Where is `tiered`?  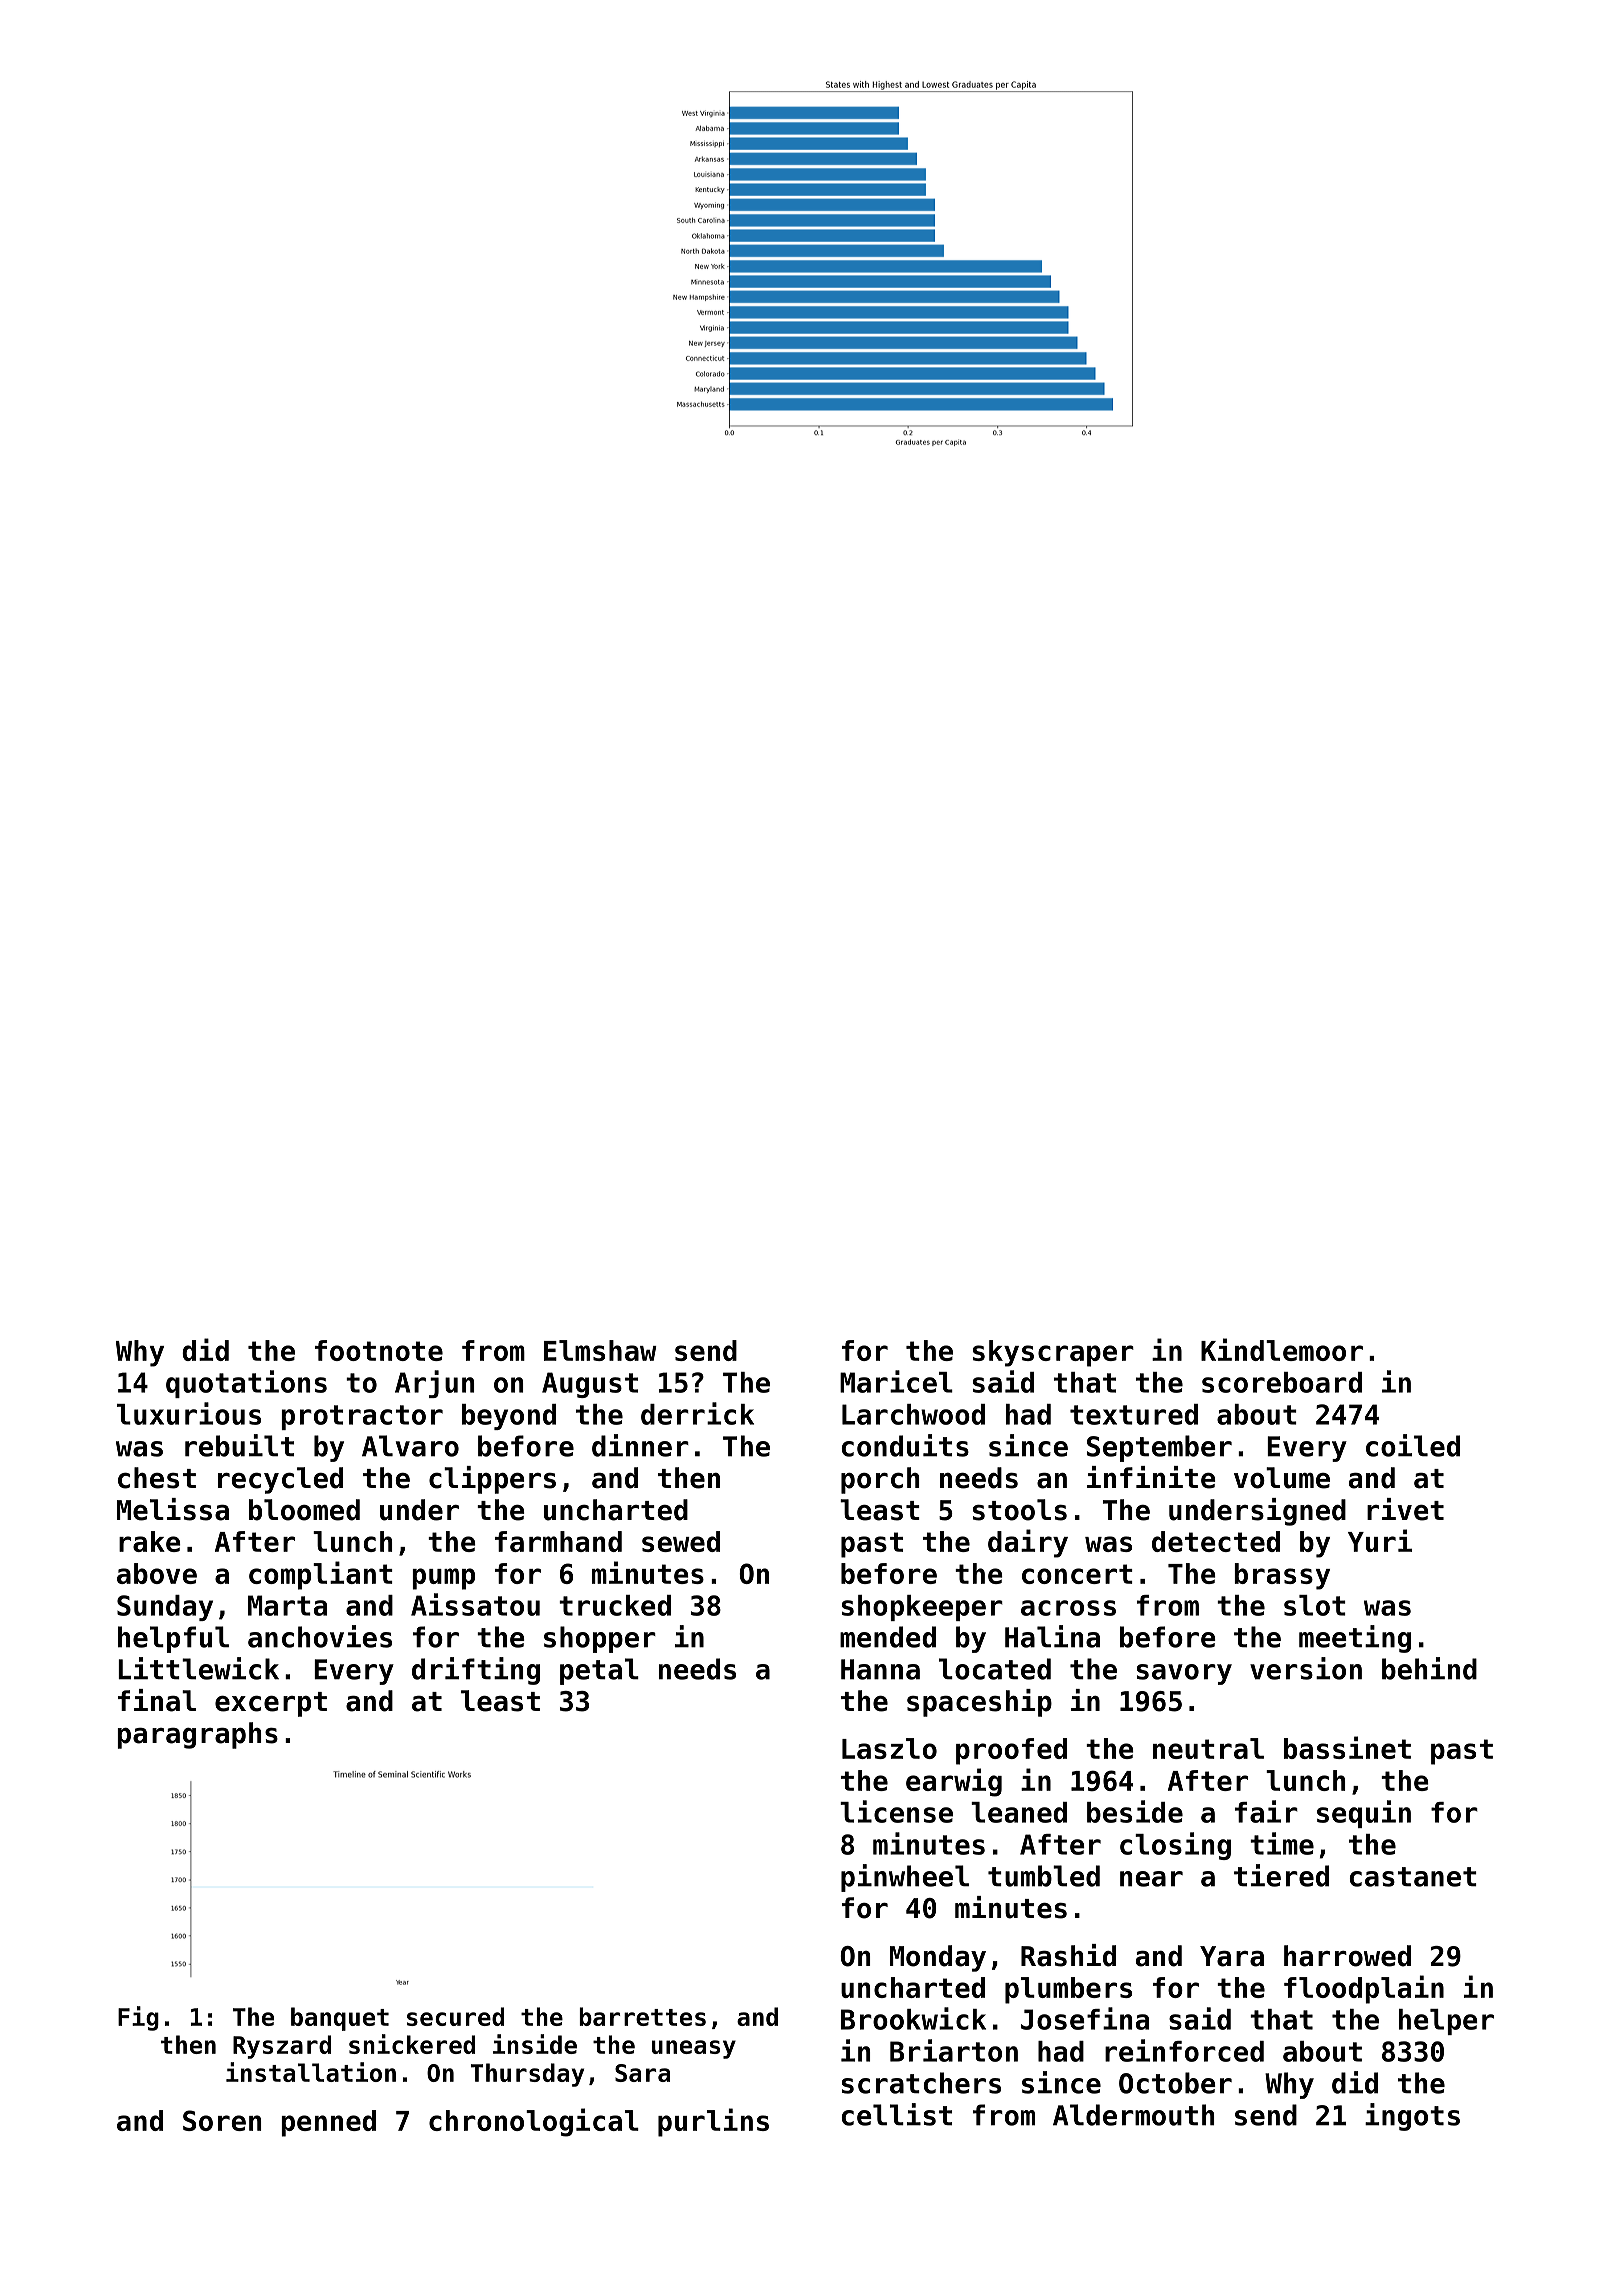
tiered is located at coordinates (1281, 1875).
